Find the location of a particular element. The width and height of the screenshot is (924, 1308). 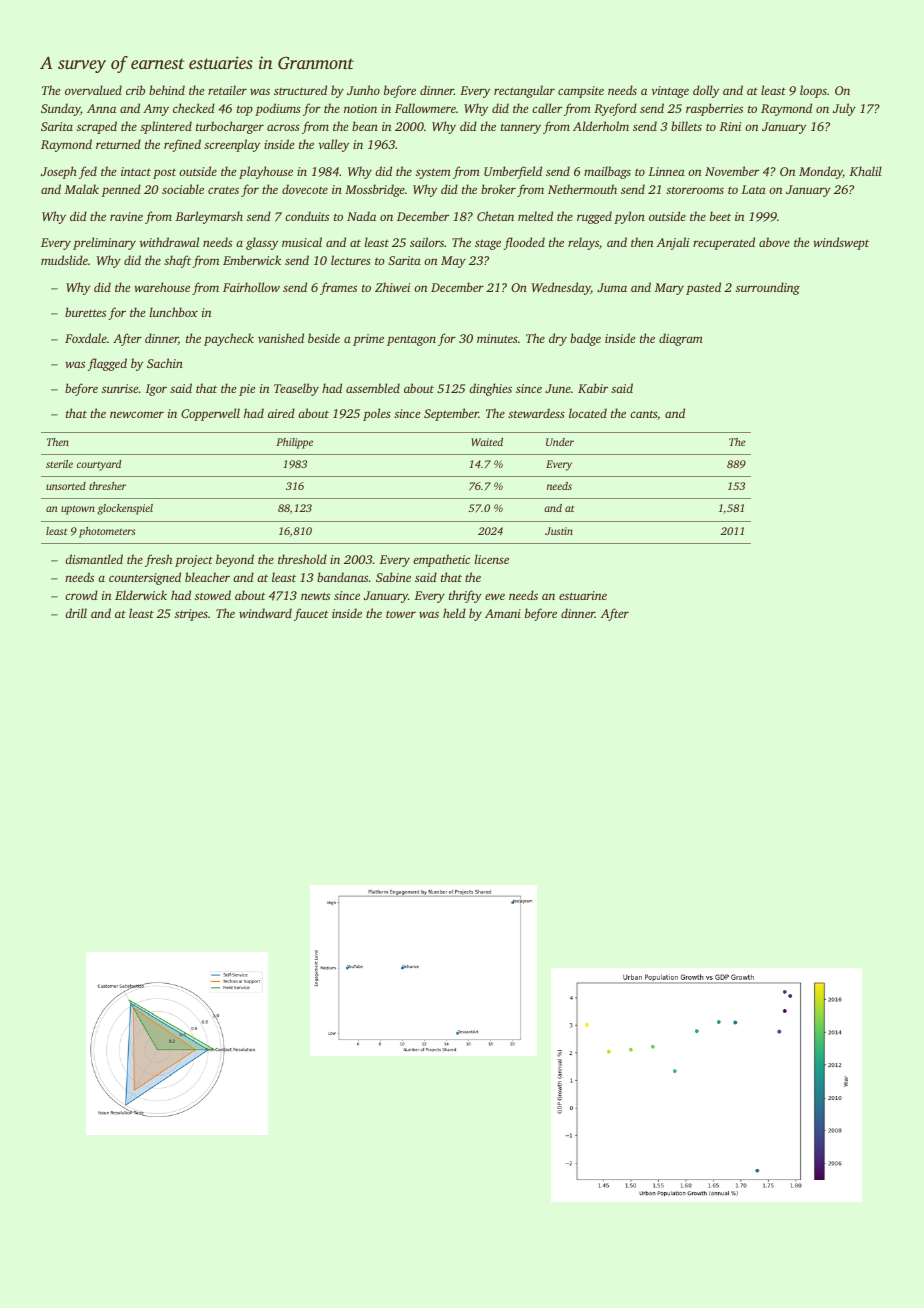

stowed is located at coordinates (213, 595).
